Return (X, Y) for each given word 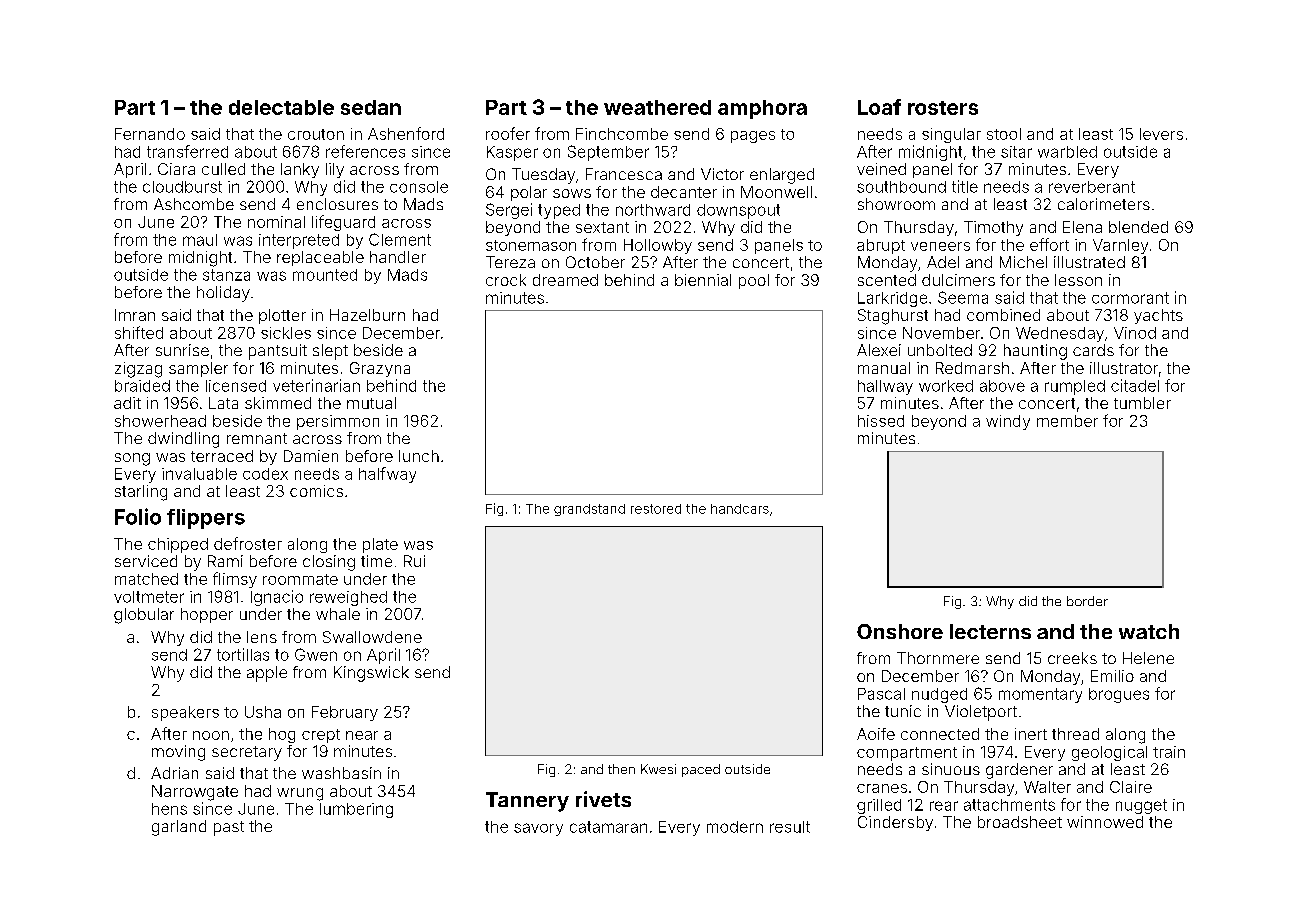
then (621, 769)
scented (887, 280)
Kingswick (371, 674)
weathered (657, 107)
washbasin (341, 773)
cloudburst (182, 187)
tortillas (243, 654)
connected (940, 734)
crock (506, 280)
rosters (943, 108)
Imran (135, 315)
